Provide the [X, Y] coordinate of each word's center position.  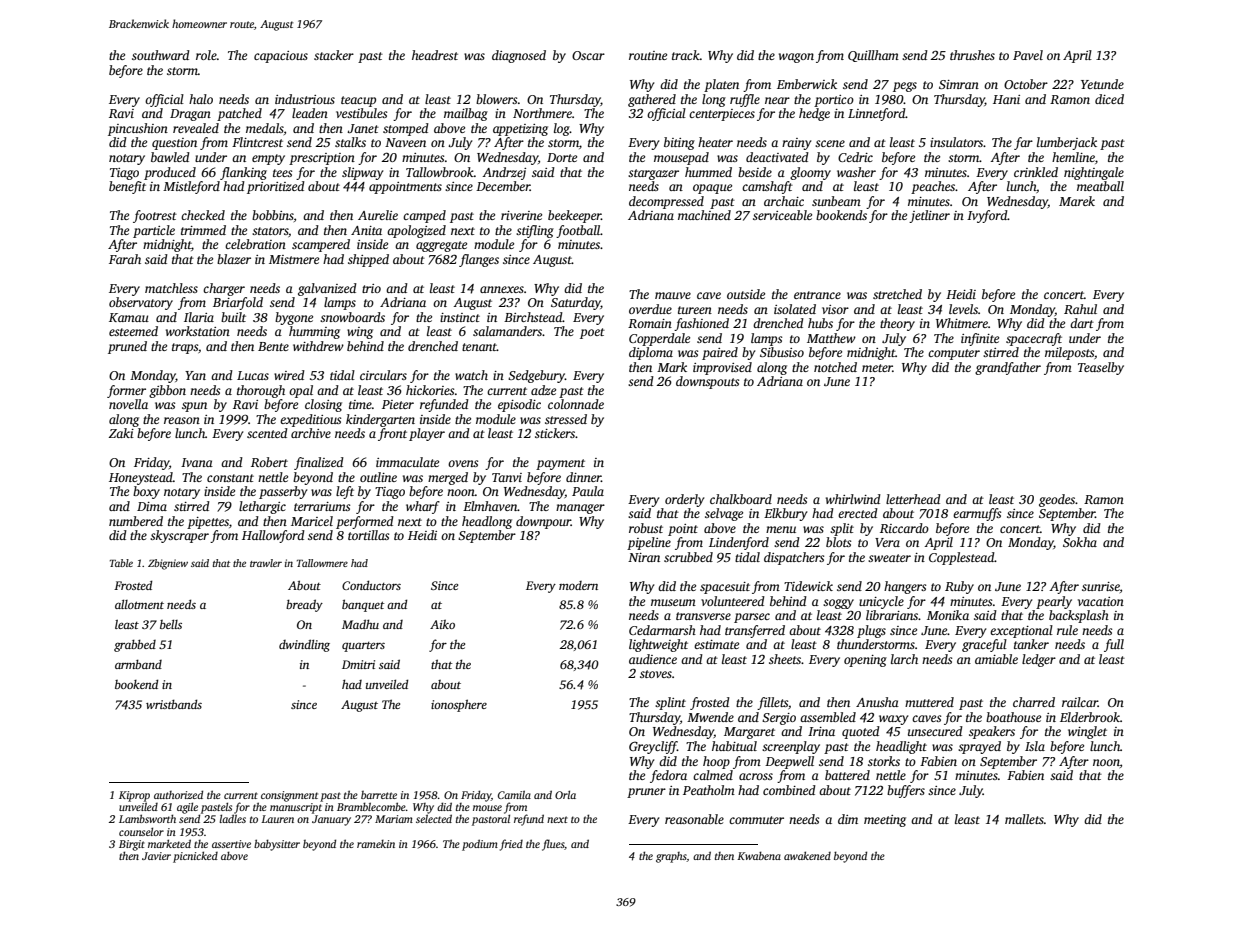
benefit [127, 187]
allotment [139, 604]
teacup [358, 101]
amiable [996, 659]
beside [755, 172]
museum [673, 602]
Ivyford [987, 216]
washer [856, 172]
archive [311, 433]
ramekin [376, 844]
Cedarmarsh [662, 630]
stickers [555, 433]
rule [1067, 630]
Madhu [360, 624]
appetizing [520, 130]
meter [877, 368]
